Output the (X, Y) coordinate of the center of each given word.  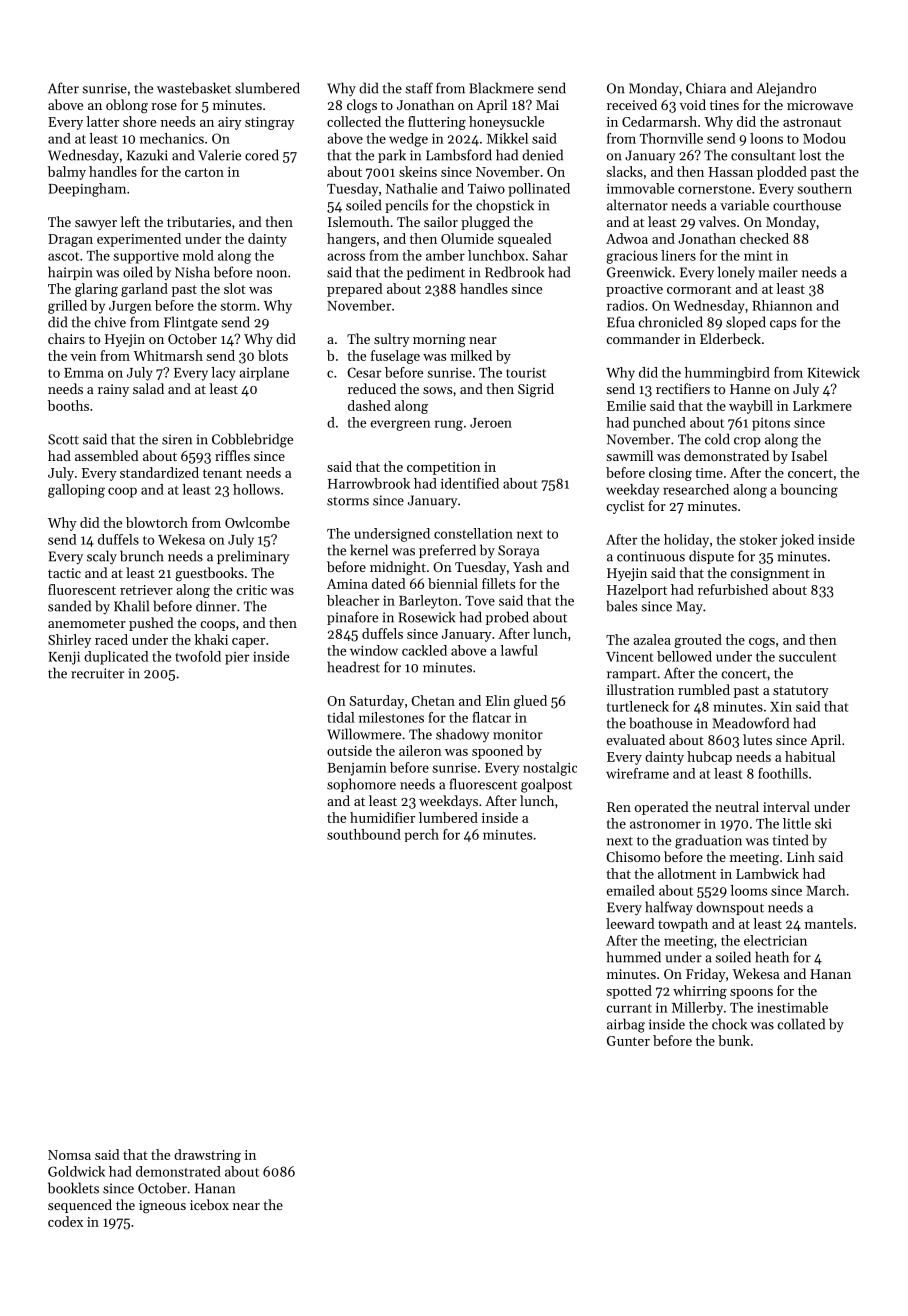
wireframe (637, 773)
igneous (162, 1206)
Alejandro (786, 89)
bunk (734, 1040)
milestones (391, 717)
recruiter (97, 673)
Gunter (628, 1041)
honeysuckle (506, 123)
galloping (76, 491)
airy (230, 123)
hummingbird (727, 374)
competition (444, 468)
